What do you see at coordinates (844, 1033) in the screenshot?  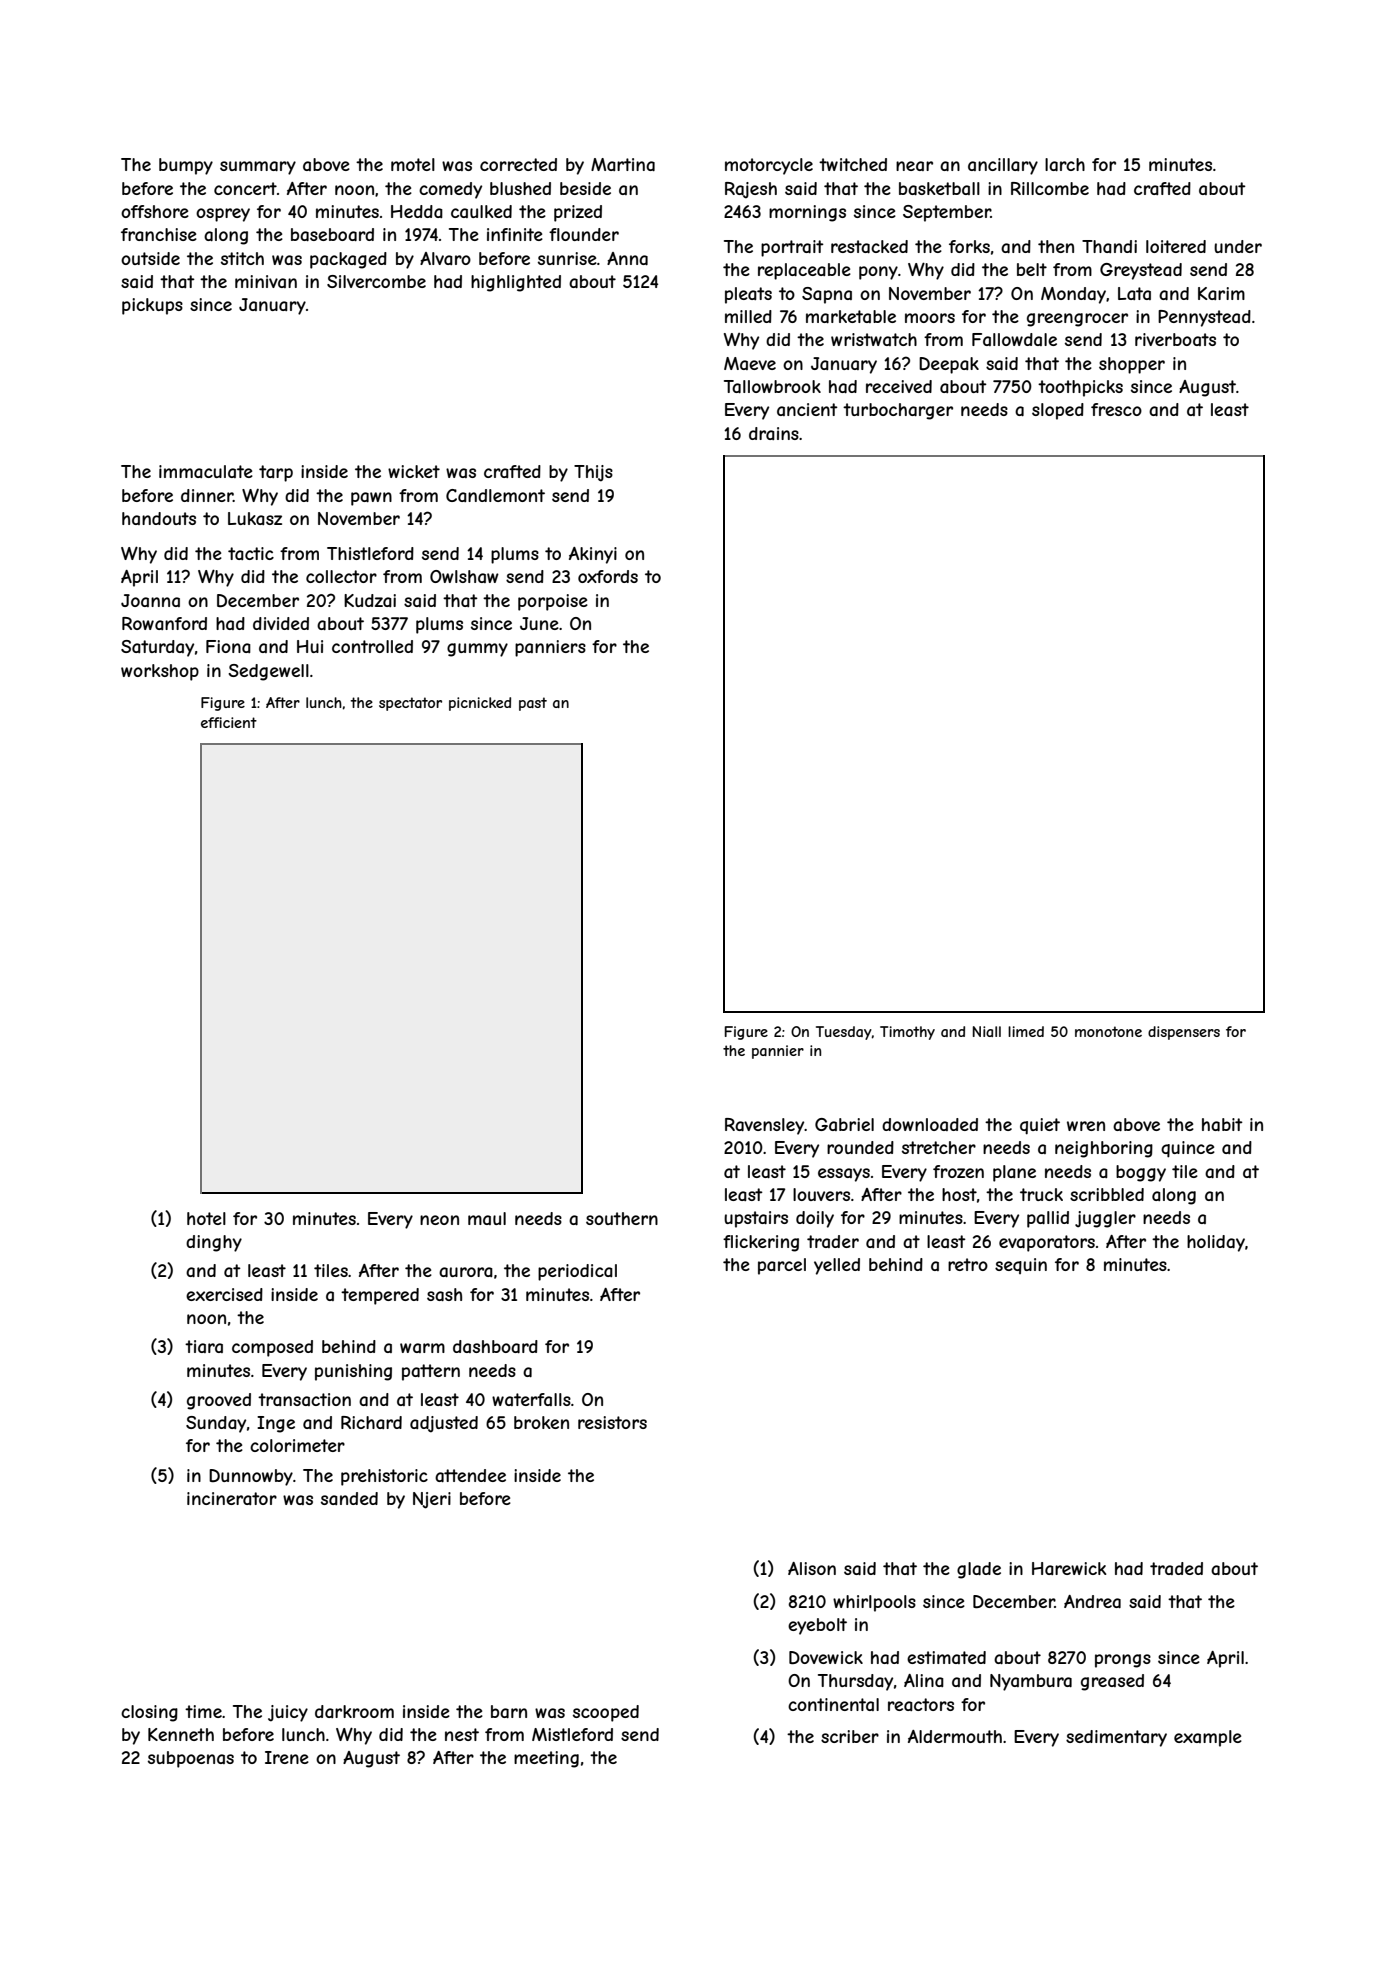 I see `Tuesday` at bounding box center [844, 1033].
